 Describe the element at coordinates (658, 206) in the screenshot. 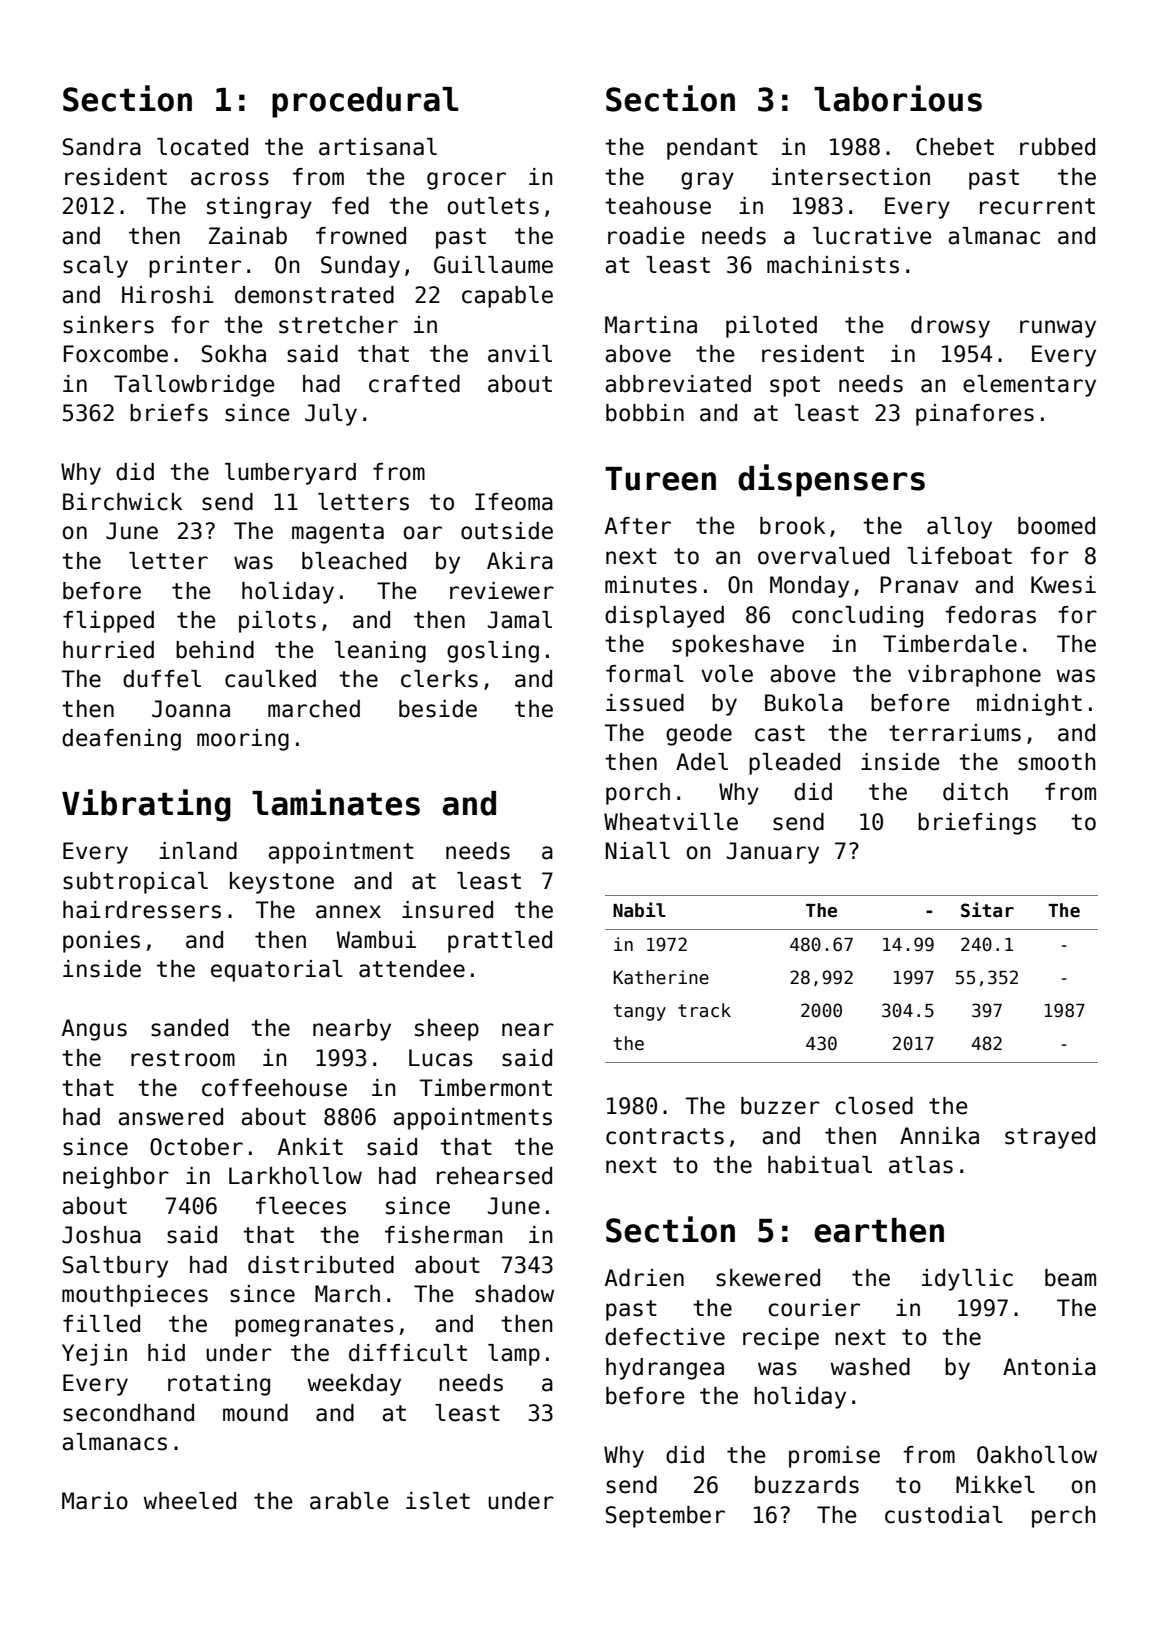

I see `teahouse` at that location.
